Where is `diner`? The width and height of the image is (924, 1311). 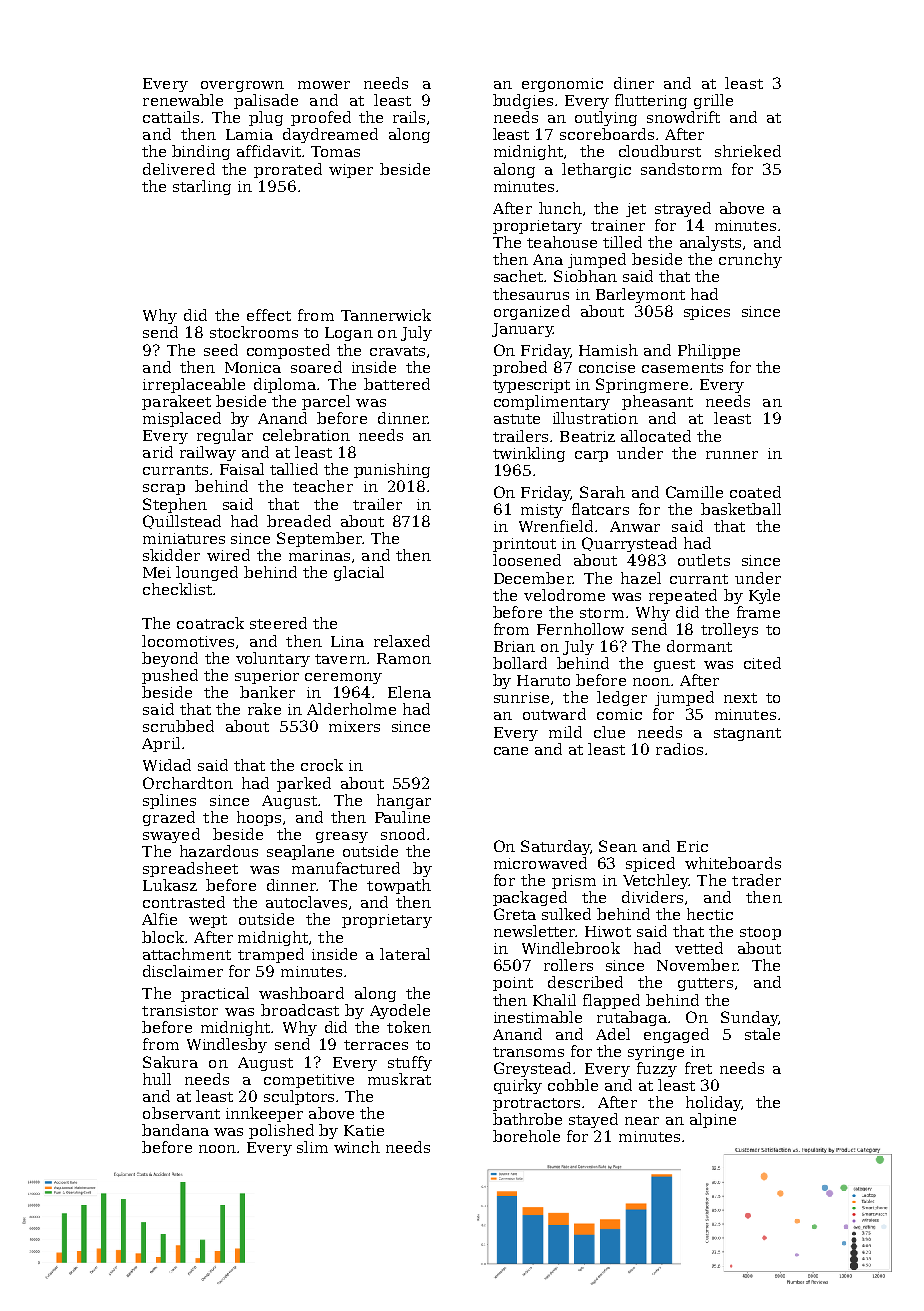 diner is located at coordinates (634, 83).
